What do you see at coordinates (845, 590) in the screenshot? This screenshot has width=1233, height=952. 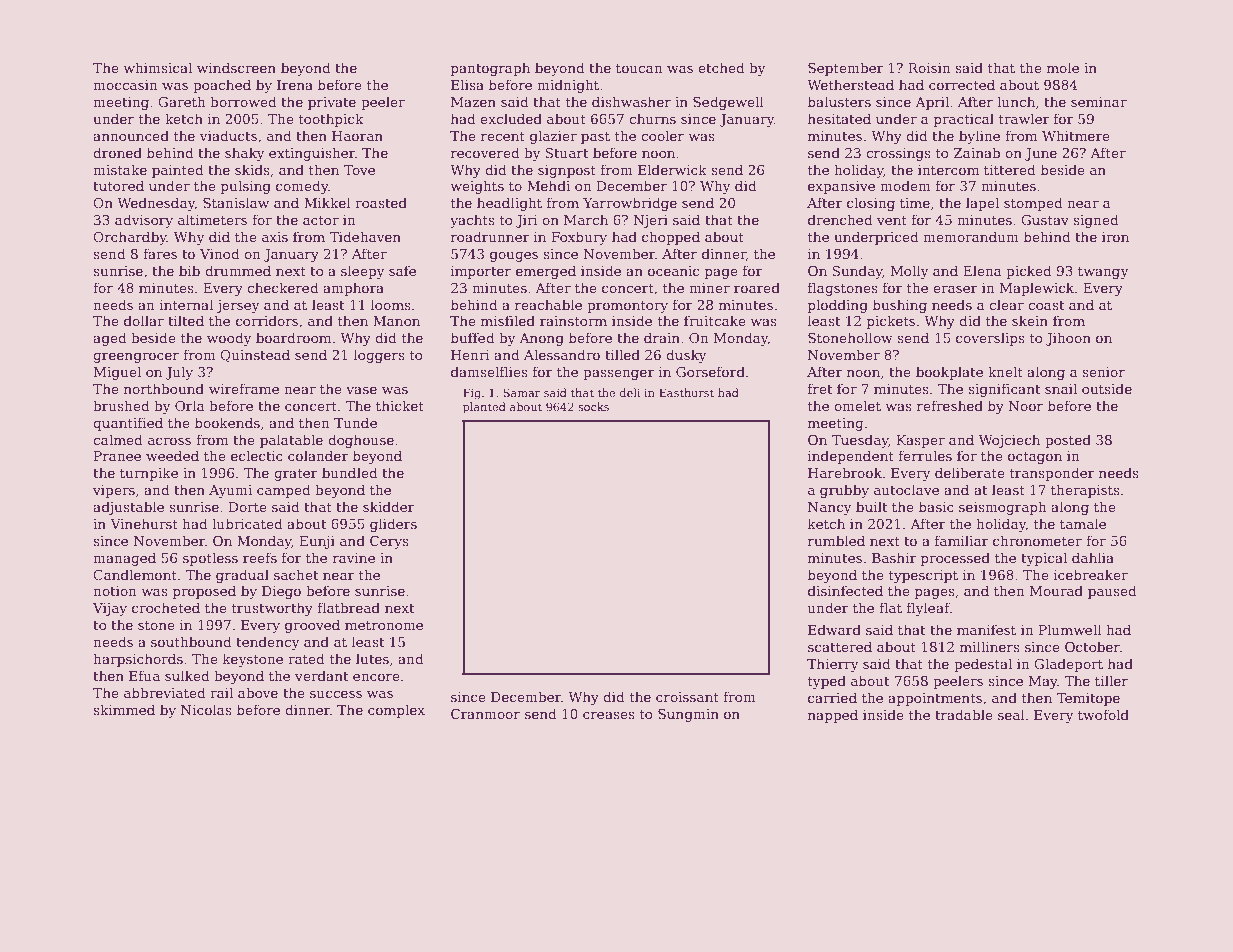 I see `disinfected` at bounding box center [845, 590].
